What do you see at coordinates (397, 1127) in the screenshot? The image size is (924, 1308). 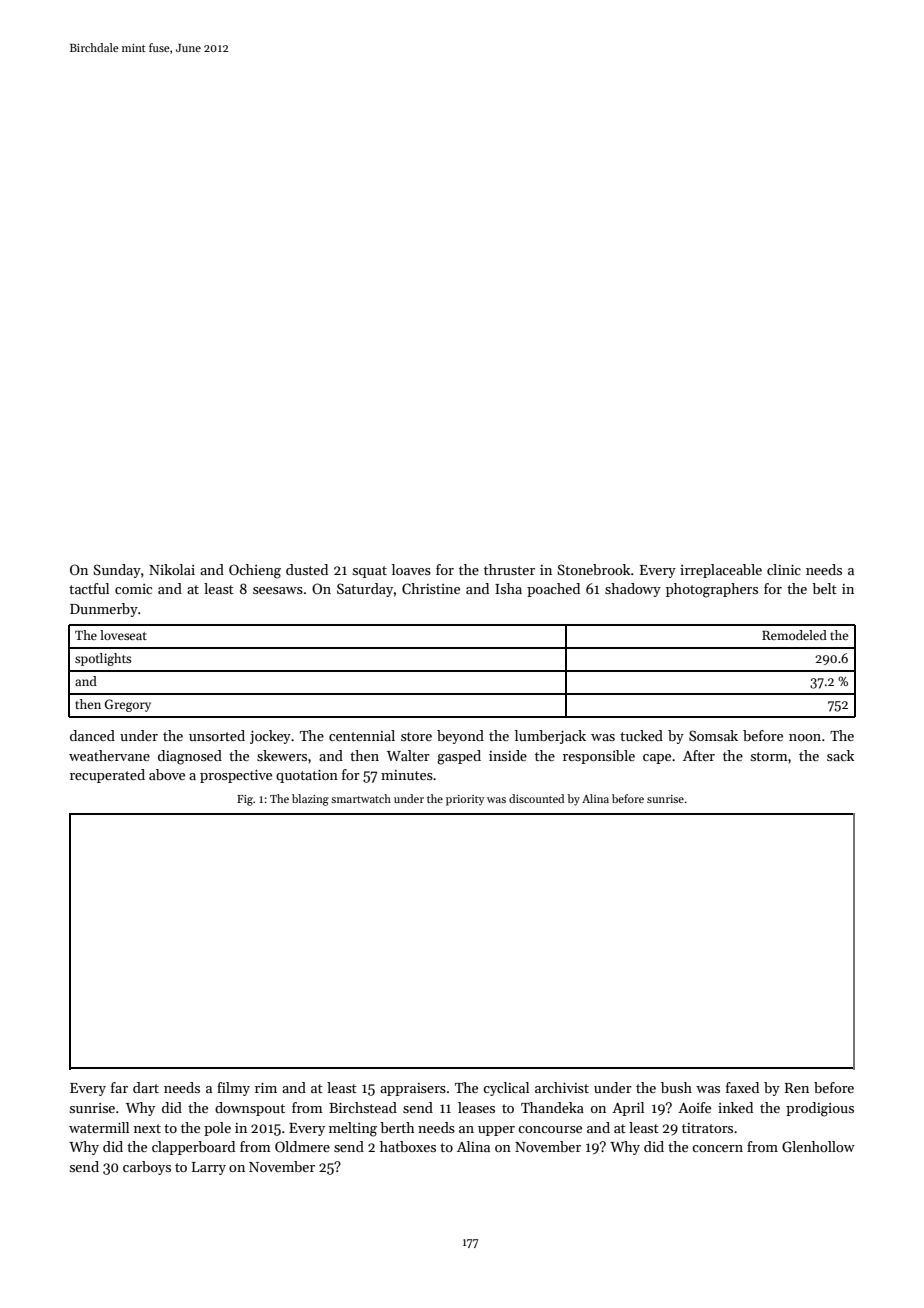 I see `berth` at bounding box center [397, 1127].
